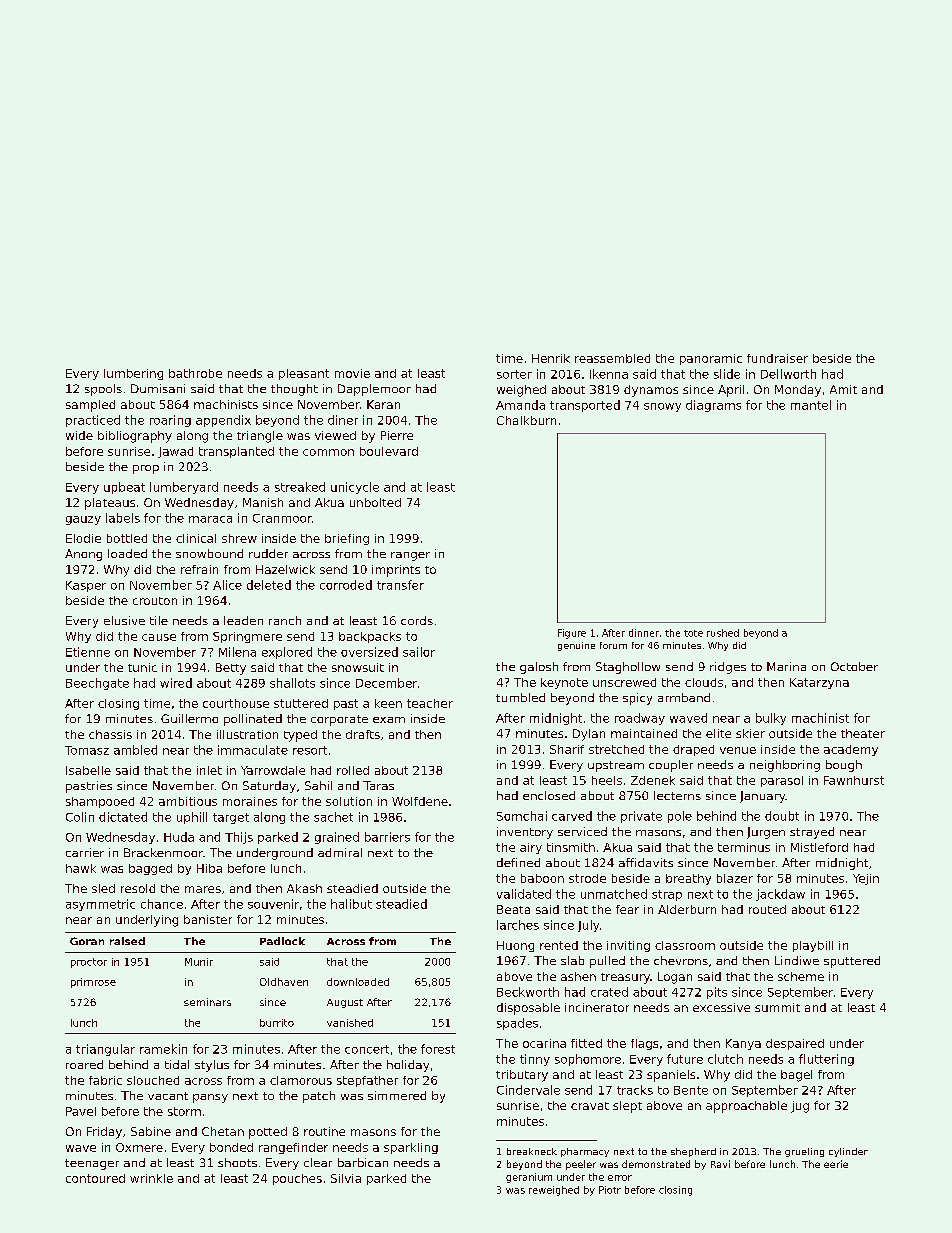 The image size is (952, 1233). I want to click on Chalkburn, so click(526, 420).
